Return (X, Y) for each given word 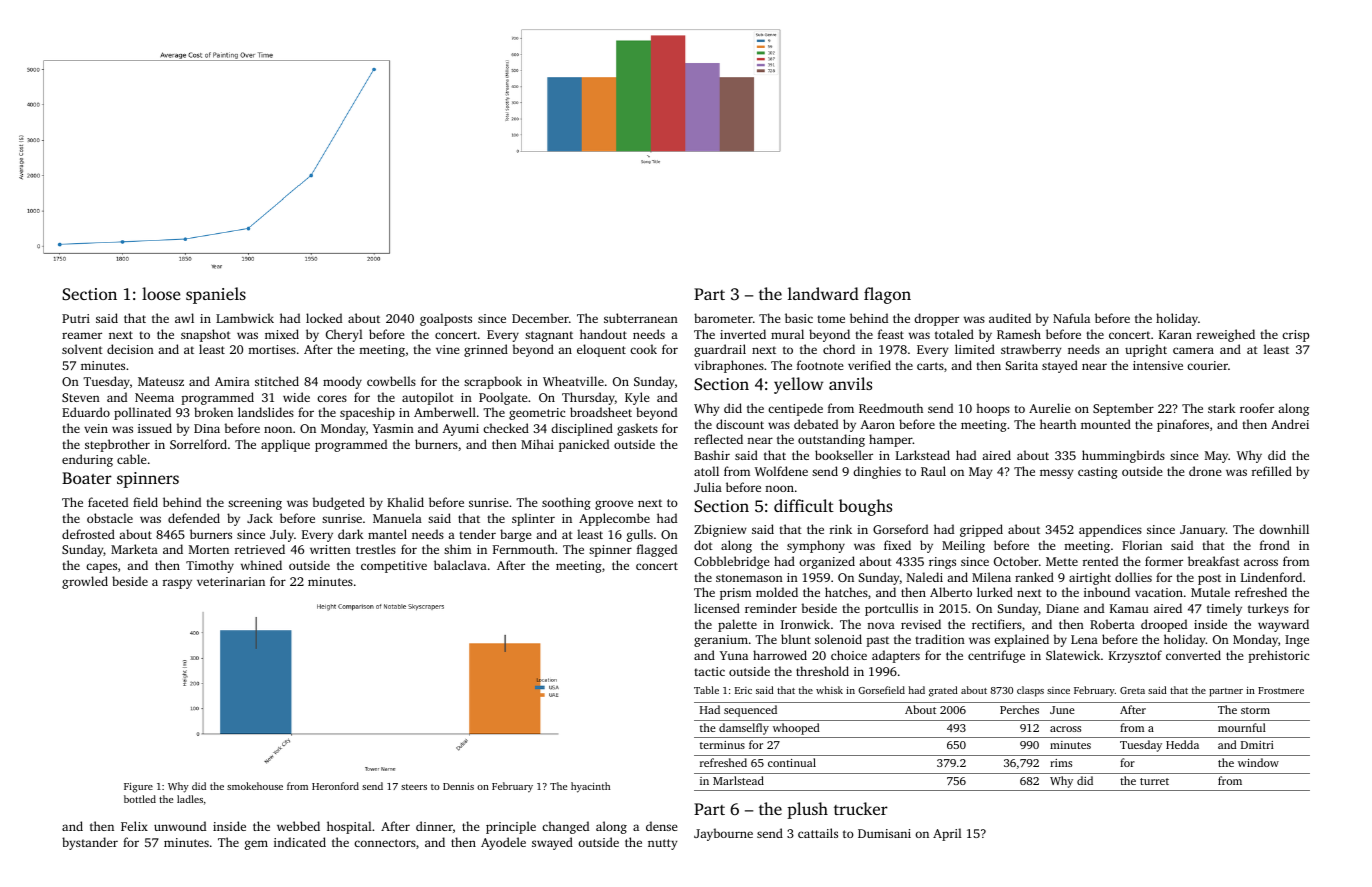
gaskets (637, 429)
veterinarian (231, 581)
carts (930, 366)
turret (1154, 781)
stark (1222, 408)
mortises (272, 349)
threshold (822, 671)
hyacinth (590, 787)
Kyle (637, 398)
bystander (90, 843)
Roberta (1112, 624)
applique (285, 445)
